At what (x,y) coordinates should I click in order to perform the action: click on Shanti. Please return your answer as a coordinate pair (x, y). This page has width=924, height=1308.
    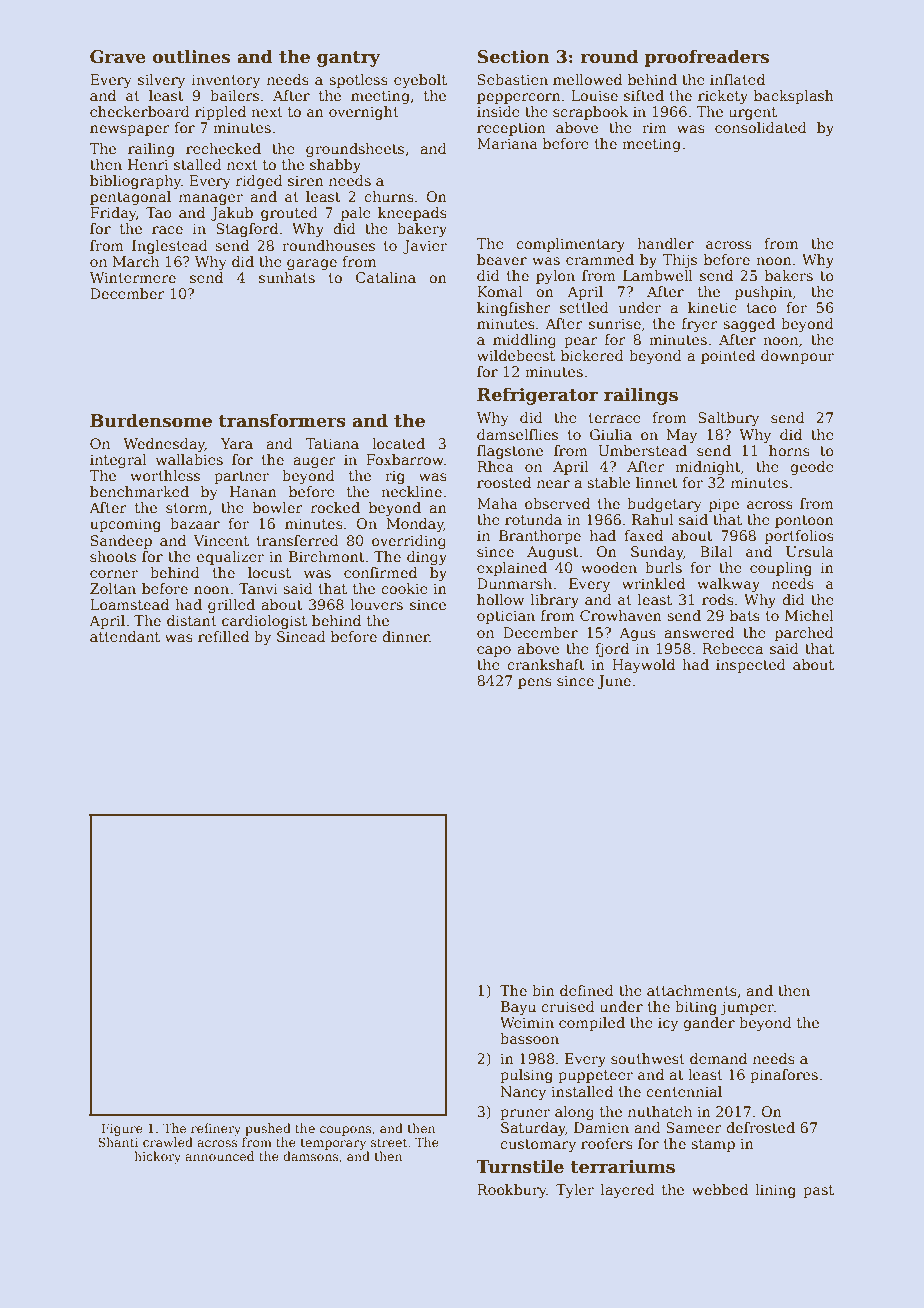
    Looking at the image, I should click on (118, 1142).
